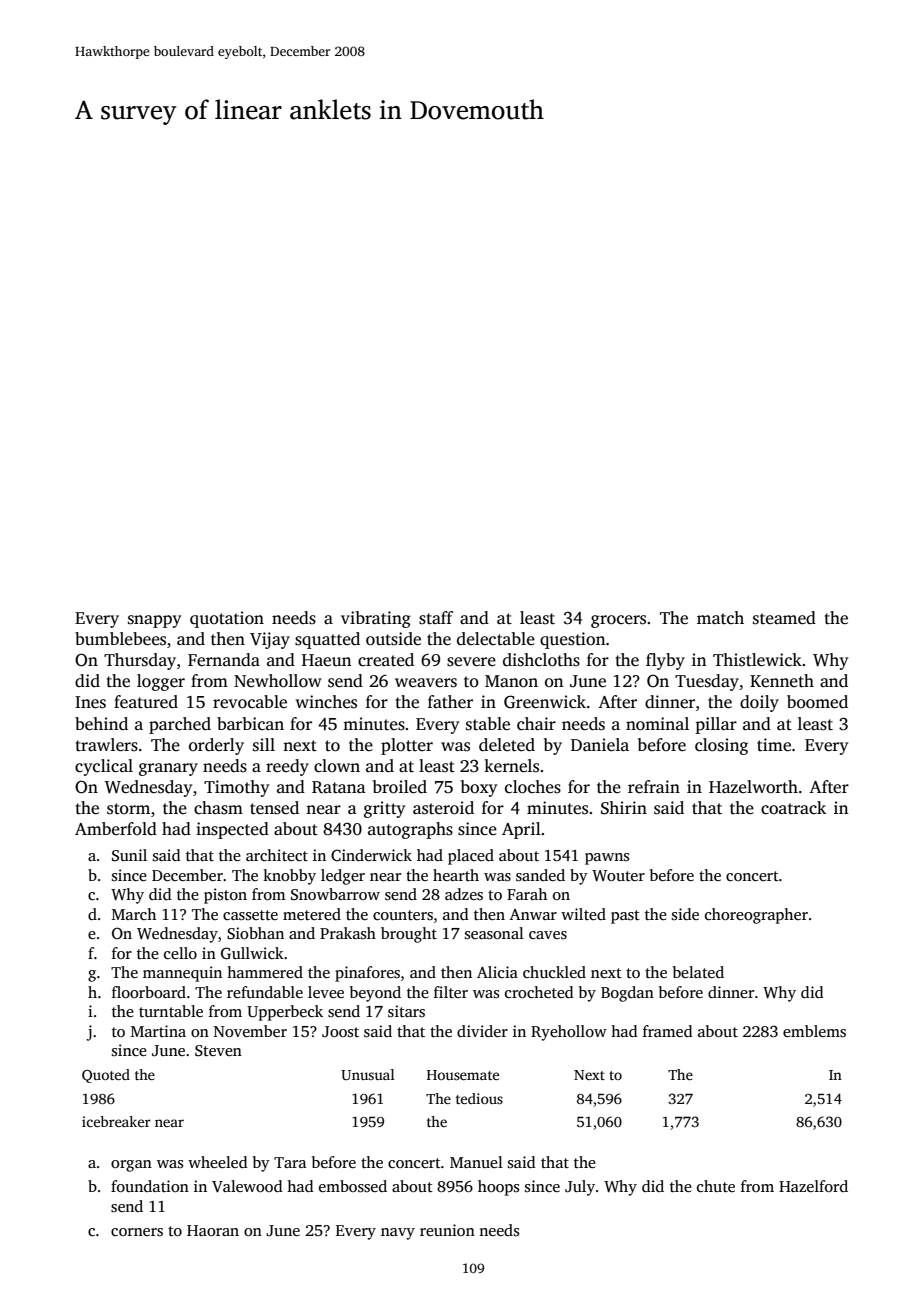 This screenshot has width=924, height=1308. What do you see at coordinates (496, 639) in the screenshot?
I see `delectable` at bounding box center [496, 639].
